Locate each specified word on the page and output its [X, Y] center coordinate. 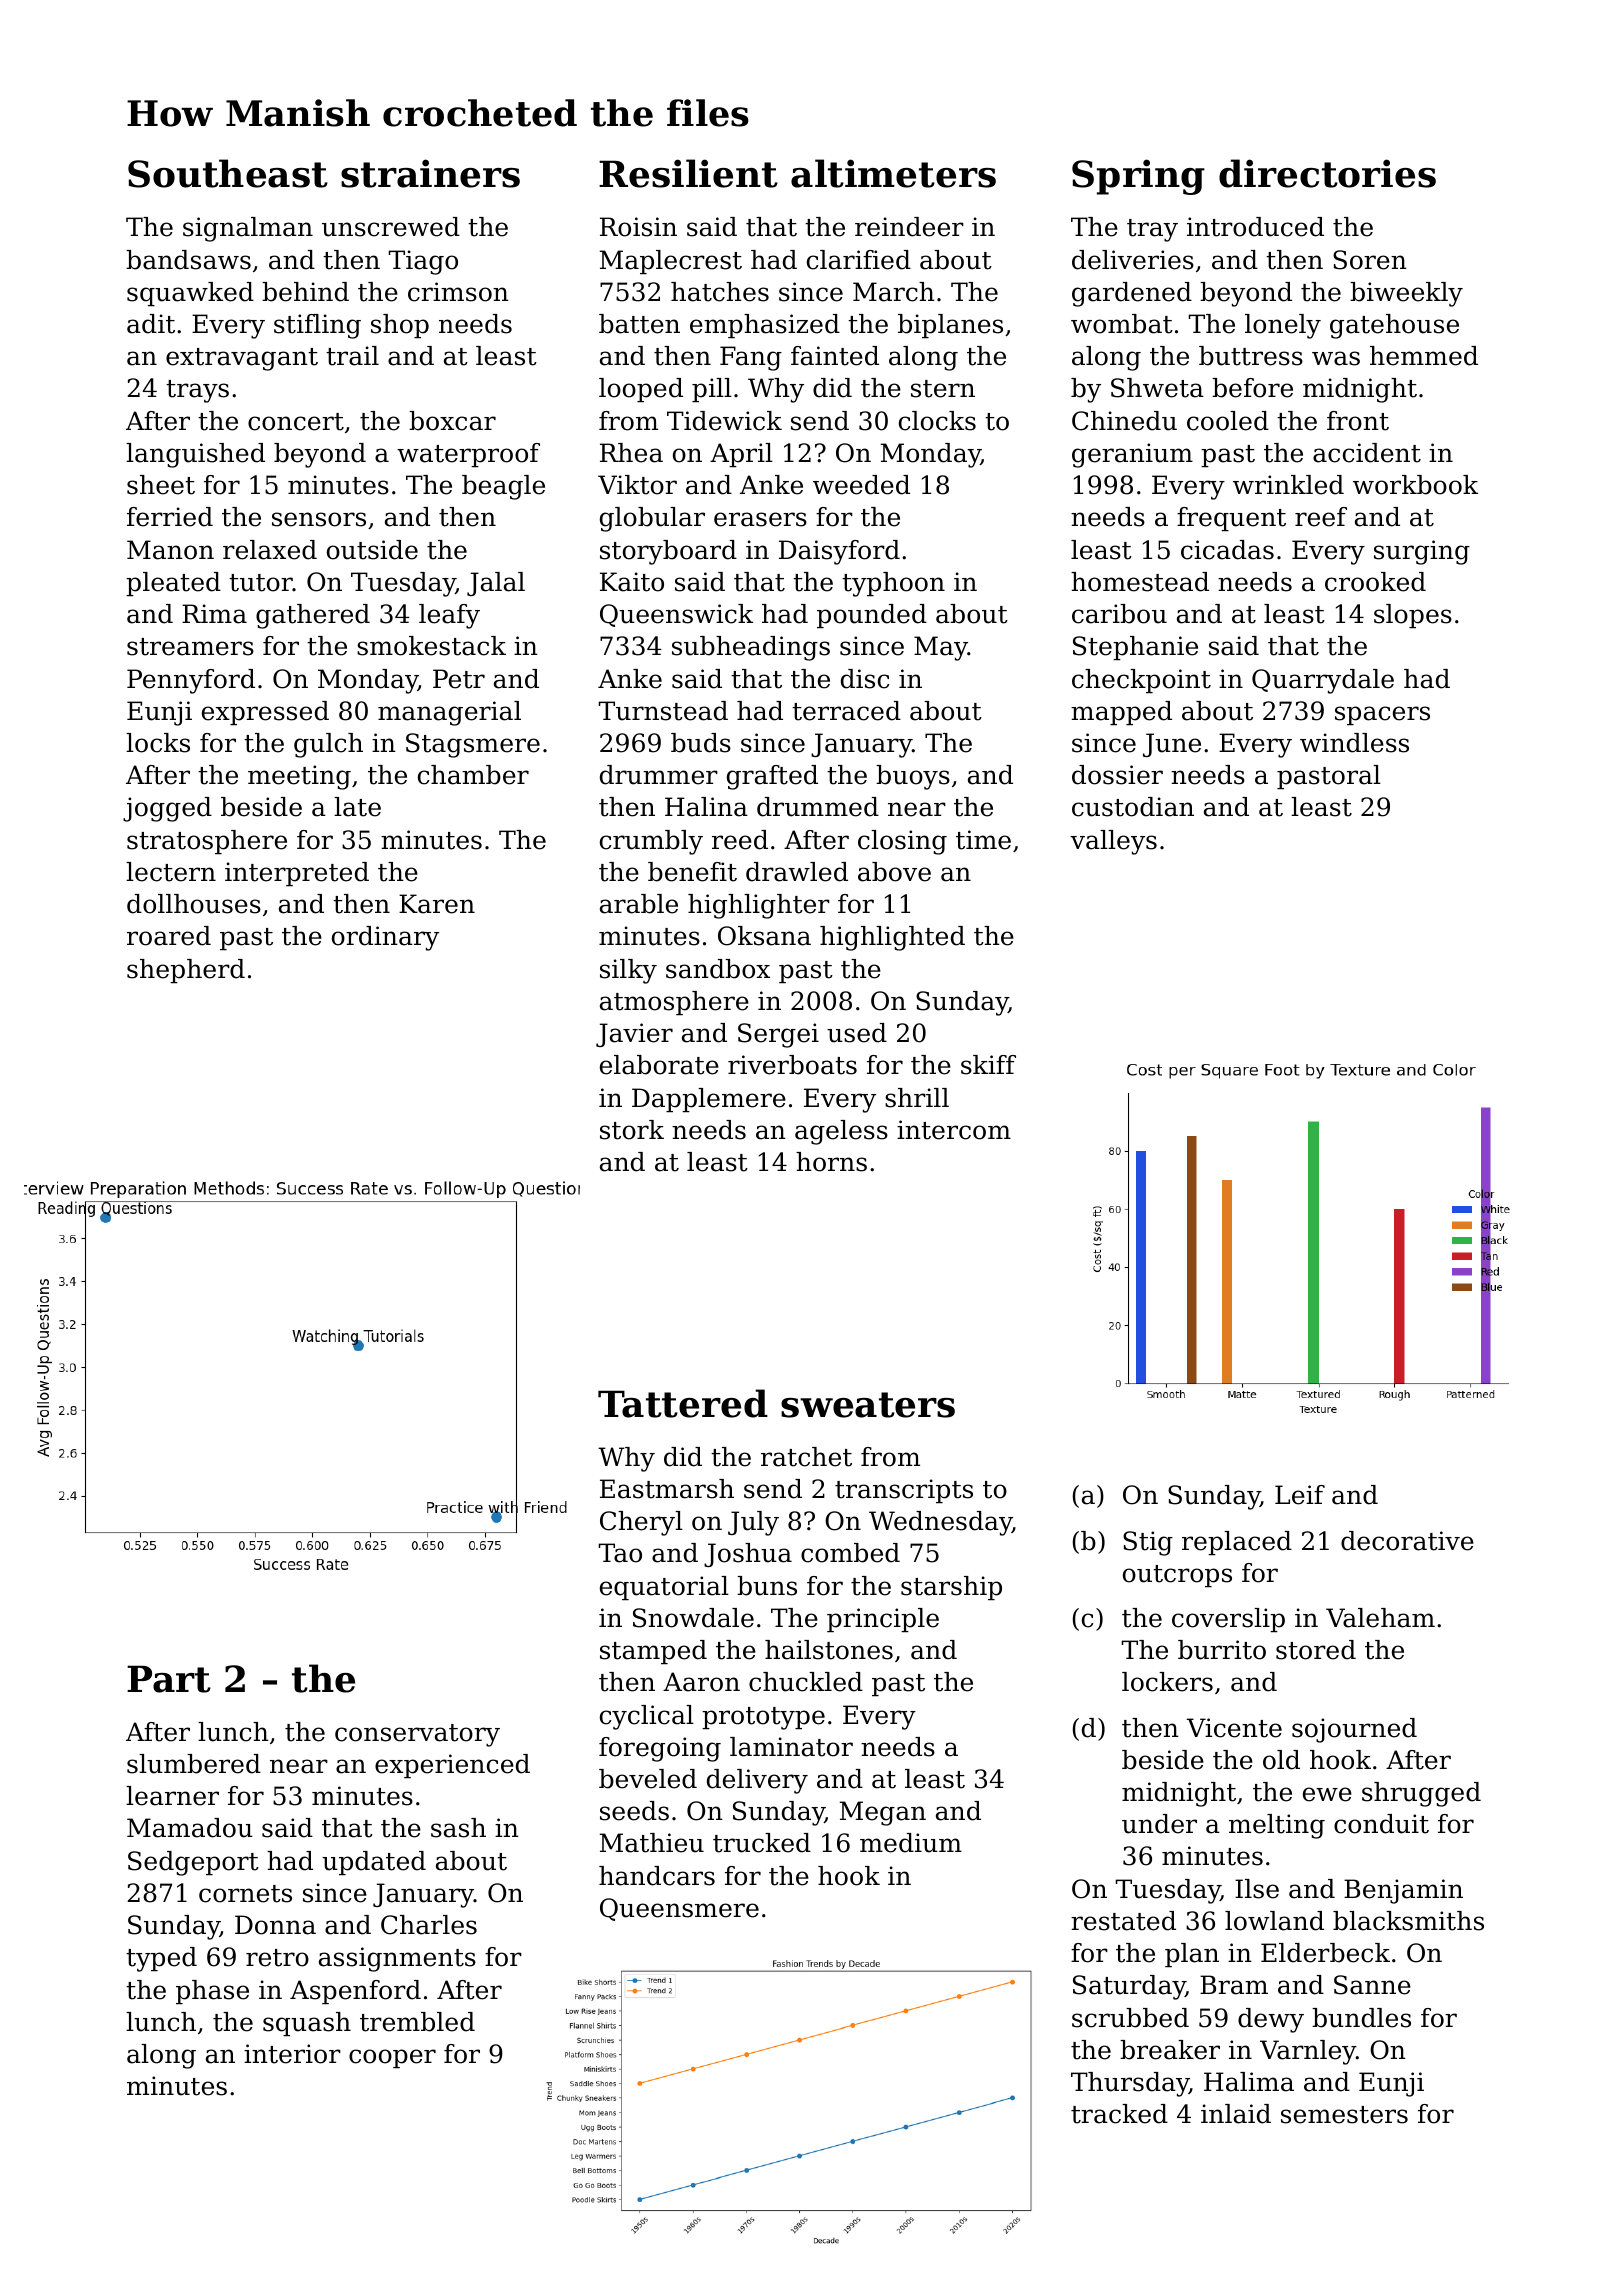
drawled [797, 872]
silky [628, 971]
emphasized [765, 326]
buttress [1251, 356]
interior [292, 2054]
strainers [430, 173]
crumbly [651, 842]
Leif [1300, 1495]
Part [169, 1679]
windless [1354, 743]
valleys [1113, 842]
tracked [1119, 2114]
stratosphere [207, 842]
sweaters [868, 1405]
